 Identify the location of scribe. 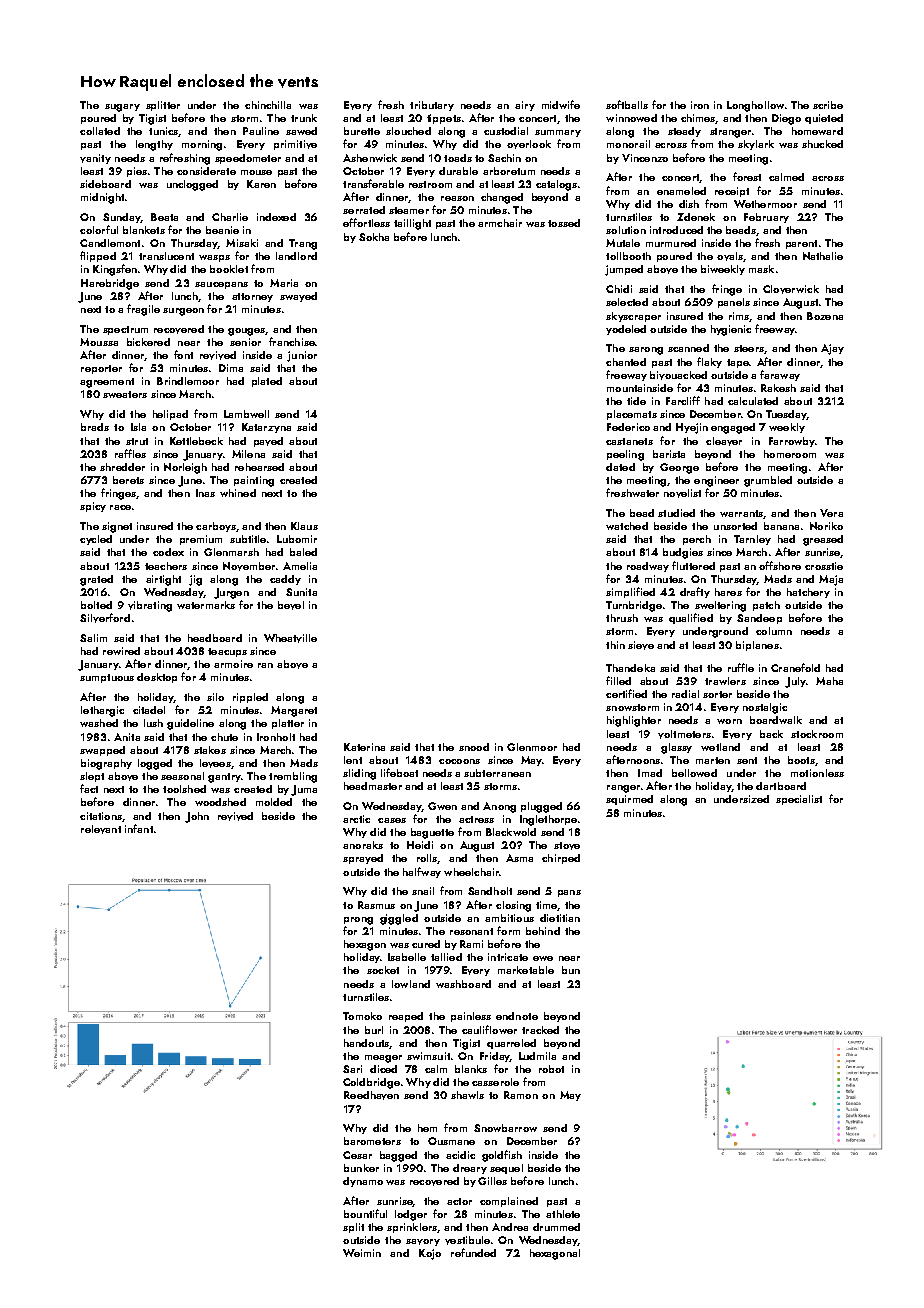
(828, 105).
